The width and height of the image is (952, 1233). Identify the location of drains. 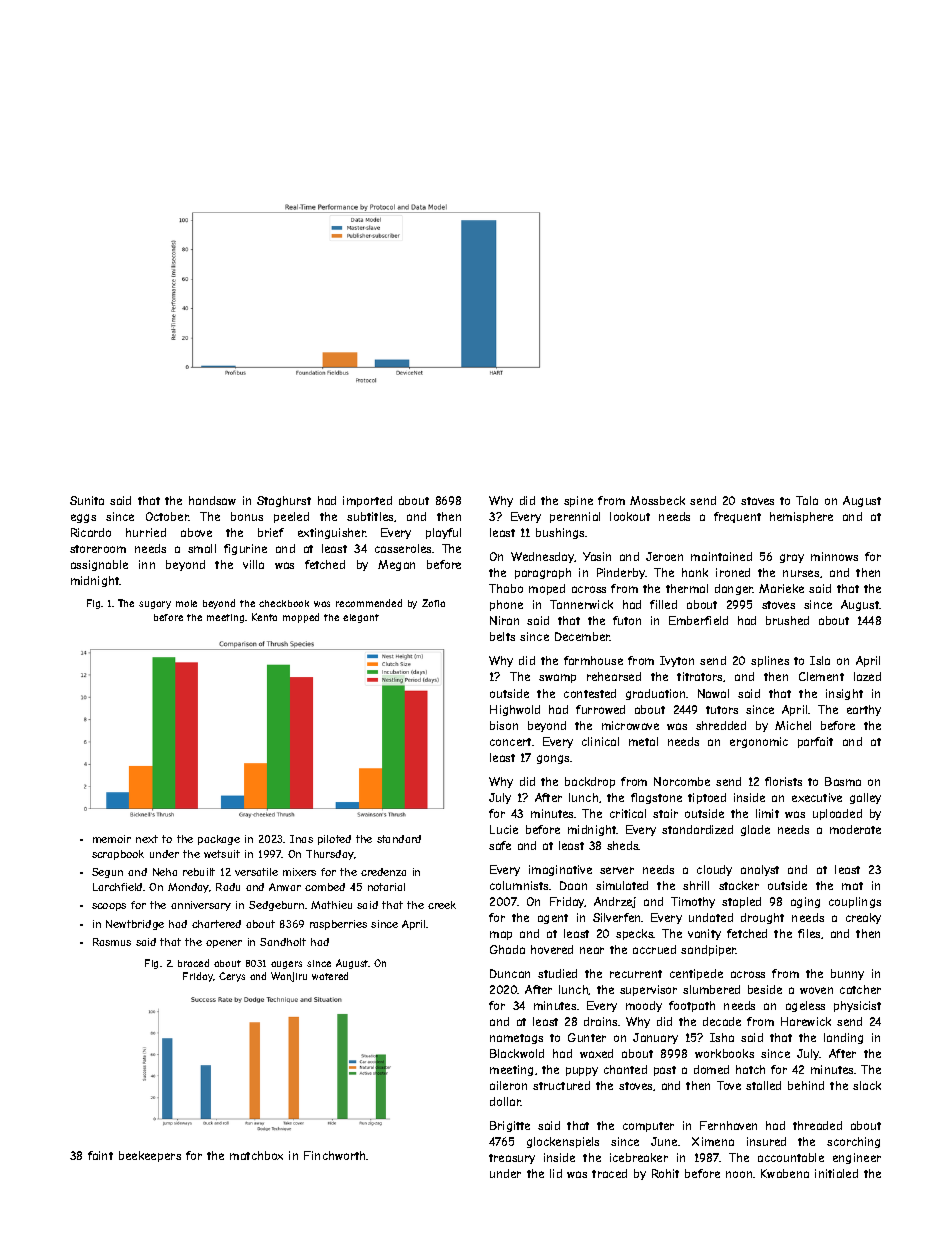
(600, 1021).
